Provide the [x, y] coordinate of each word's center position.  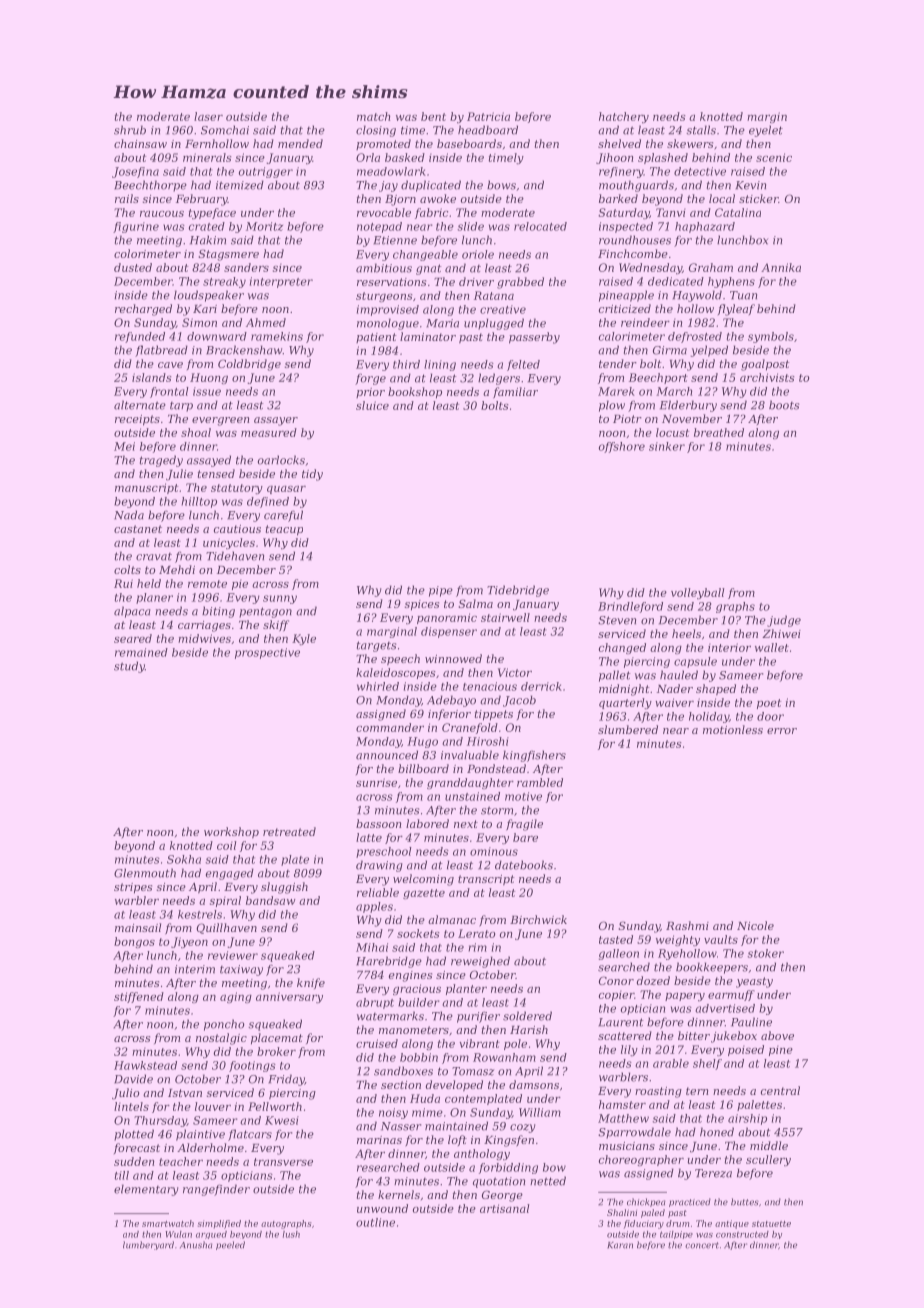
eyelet [766, 131]
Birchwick [538, 919]
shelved [619, 143]
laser [208, 116]
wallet [772, 647]
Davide [133, 1079]
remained [141, 652]
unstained [472, 796]
